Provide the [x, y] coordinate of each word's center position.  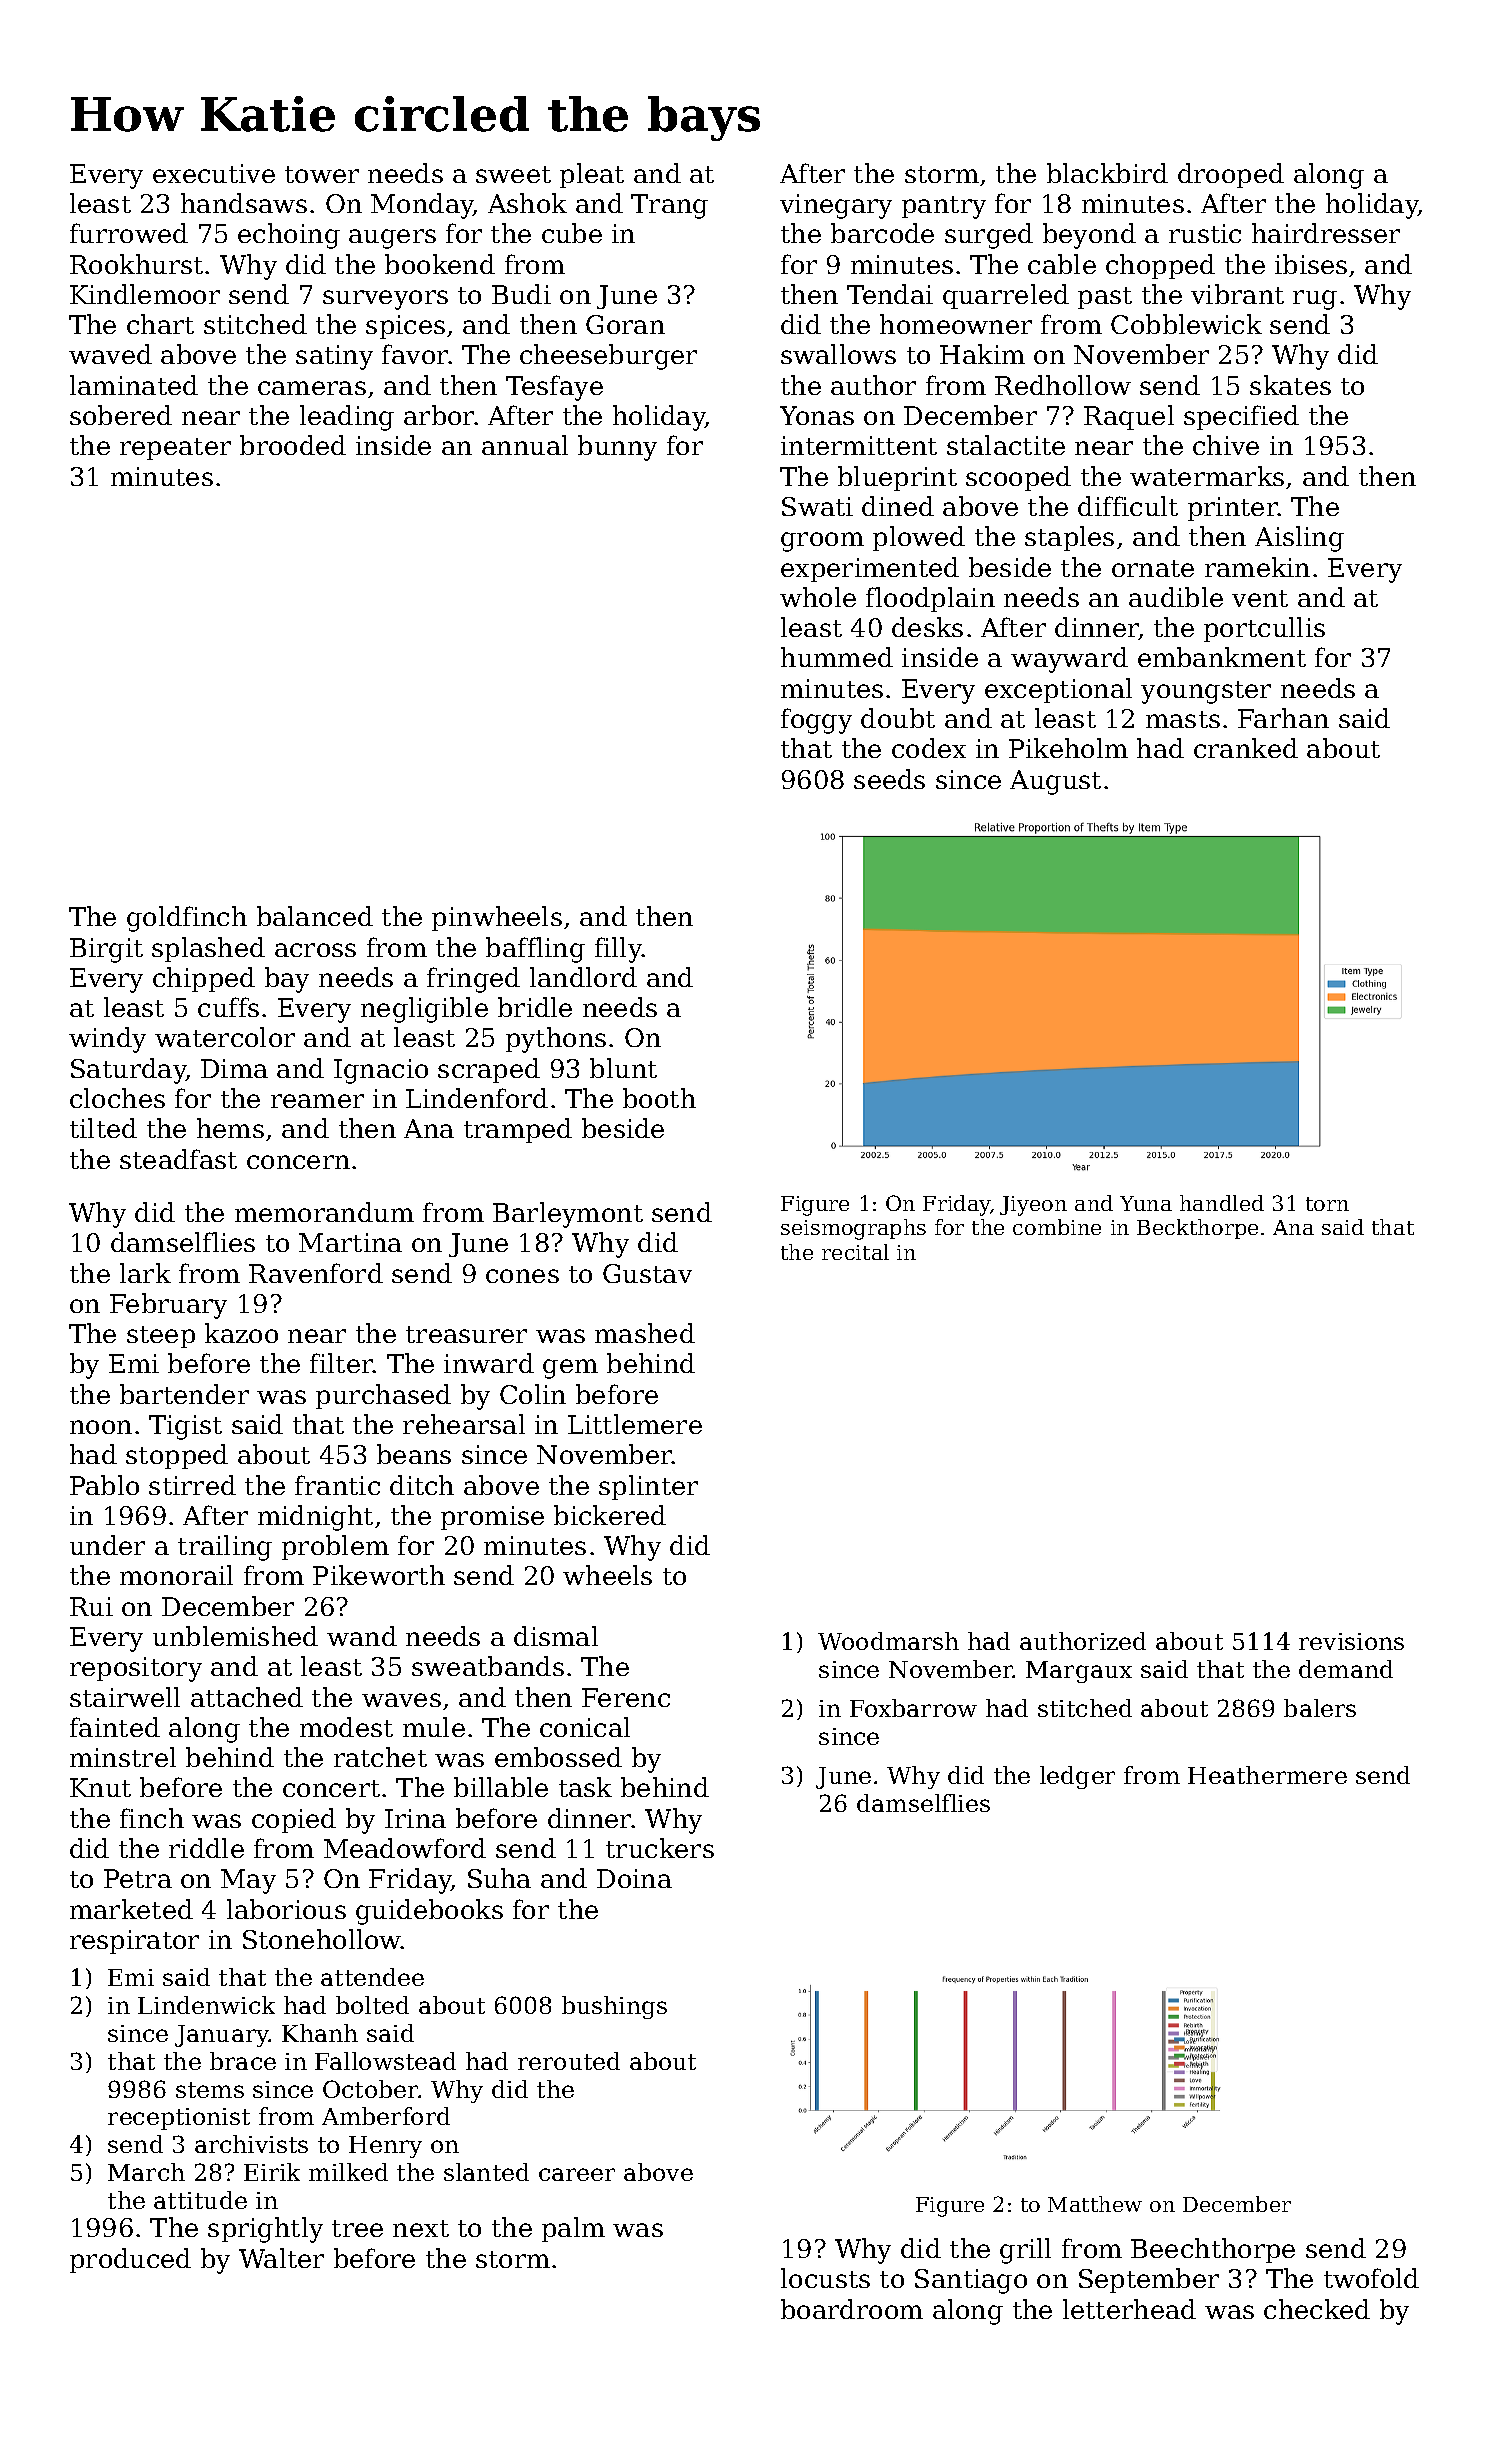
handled [1222, 1203]
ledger [1077, 1777]
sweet [513, 174]
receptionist [179, 2119]
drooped [1231, 175]
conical [585, 1727]
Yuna [1146, 1203]
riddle [206, 1848]
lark [145, 1273]
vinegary [836, 206]
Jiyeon [1033, 1206]
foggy [816, 721]
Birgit [106, 950]
